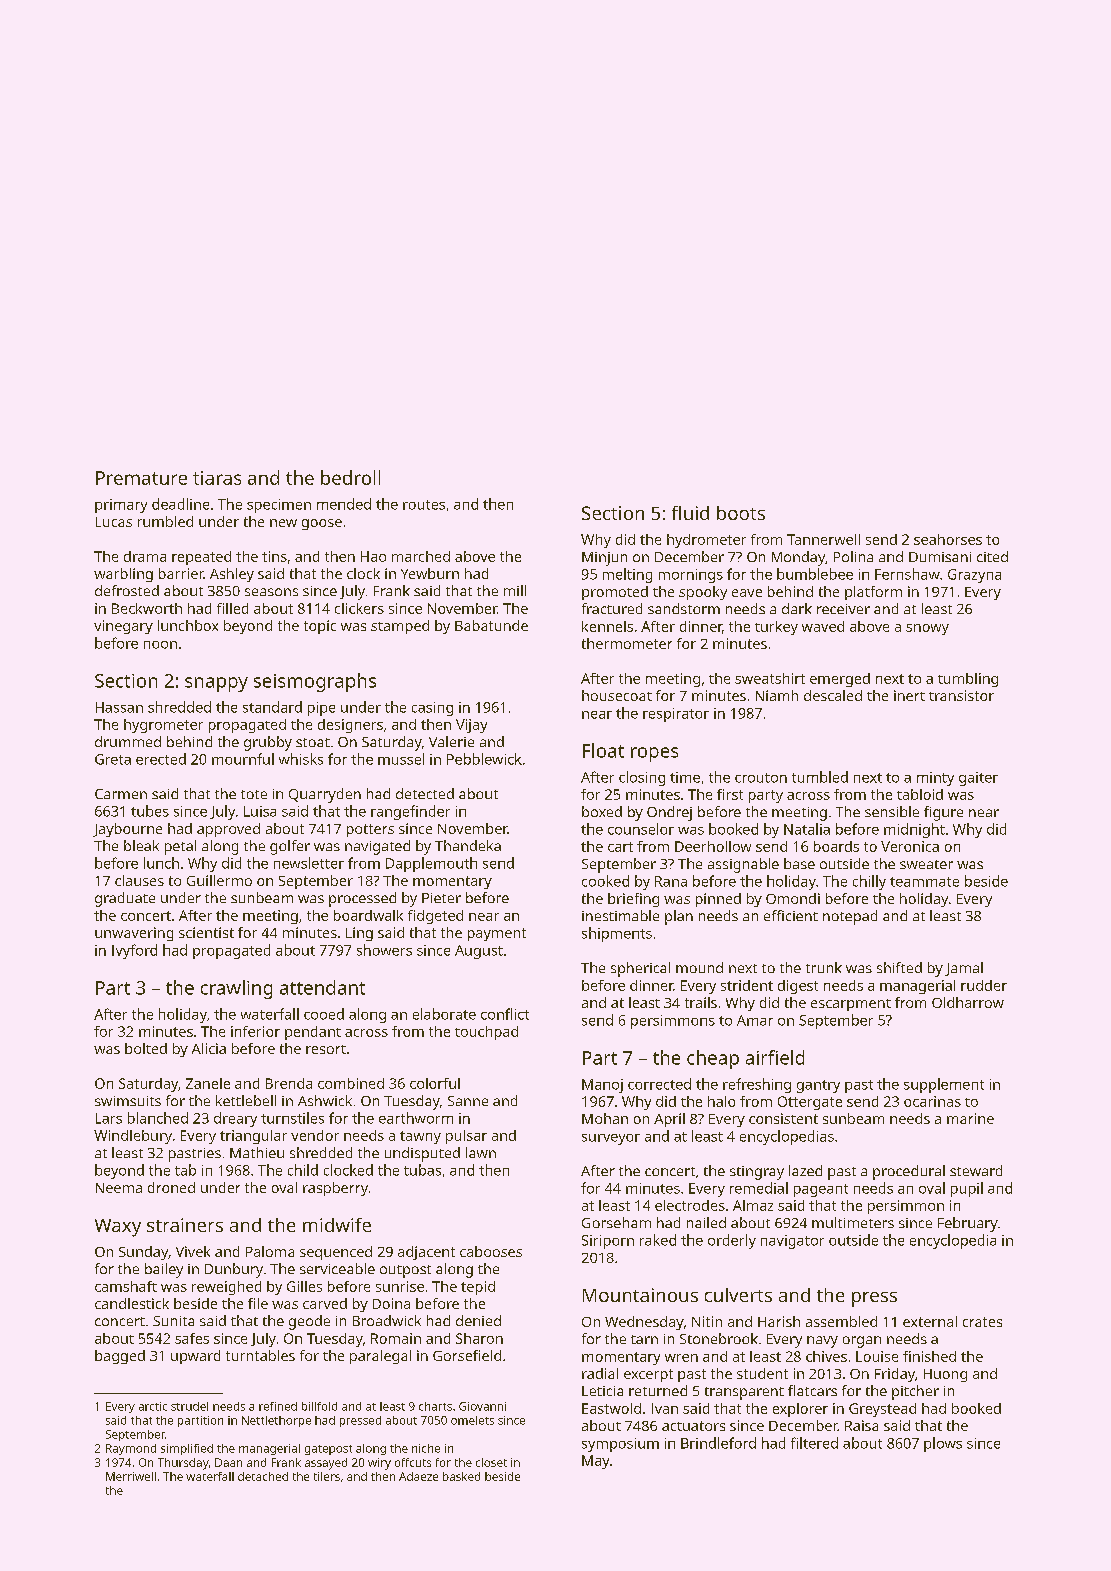  I want to click on seahorses, so click(948, 539).
